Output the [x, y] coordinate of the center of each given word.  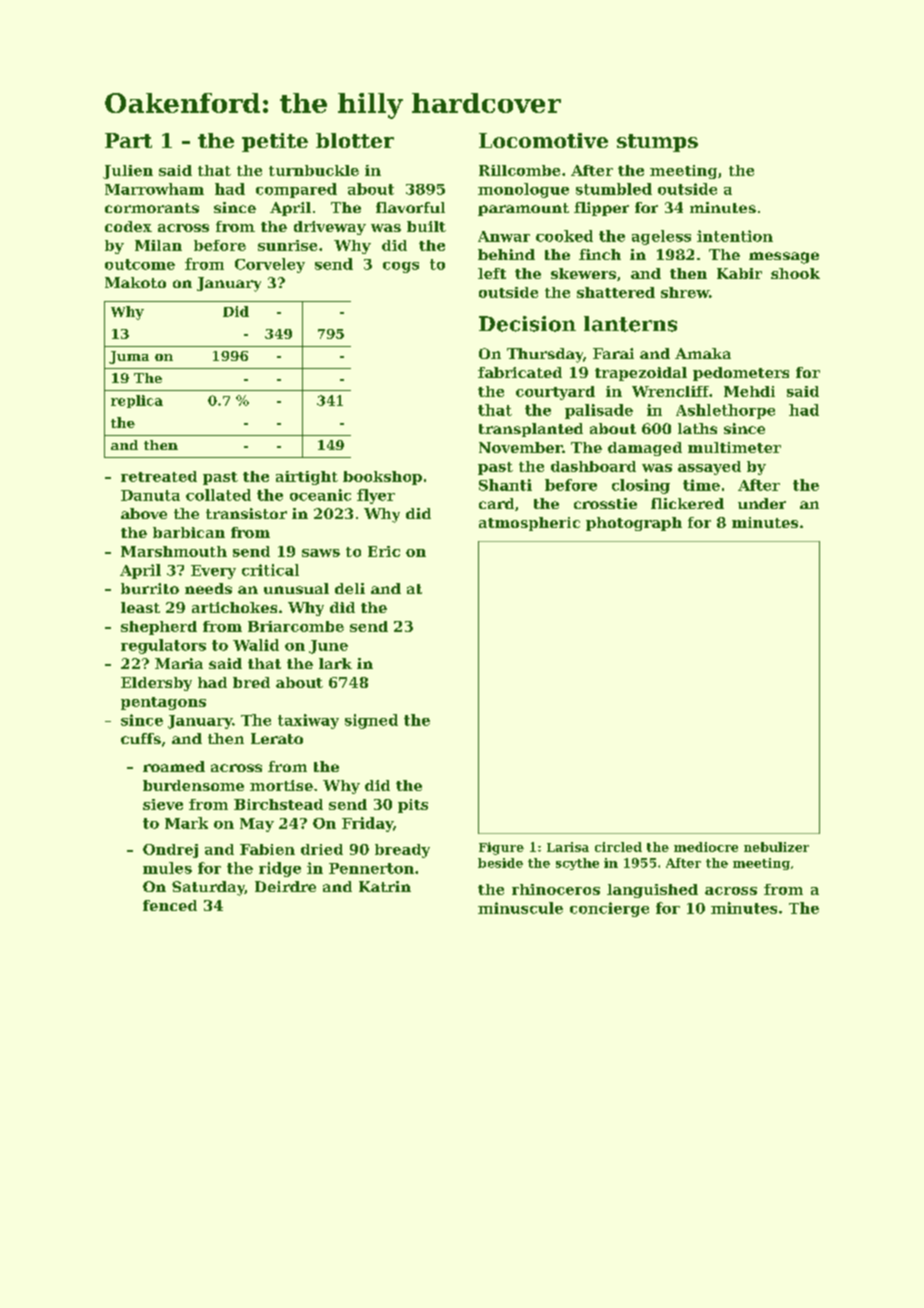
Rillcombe [519, 170]
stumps [657, 143]
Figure [501, 848]
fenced [170, 905]
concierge [609, 909]
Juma [129, 357]
